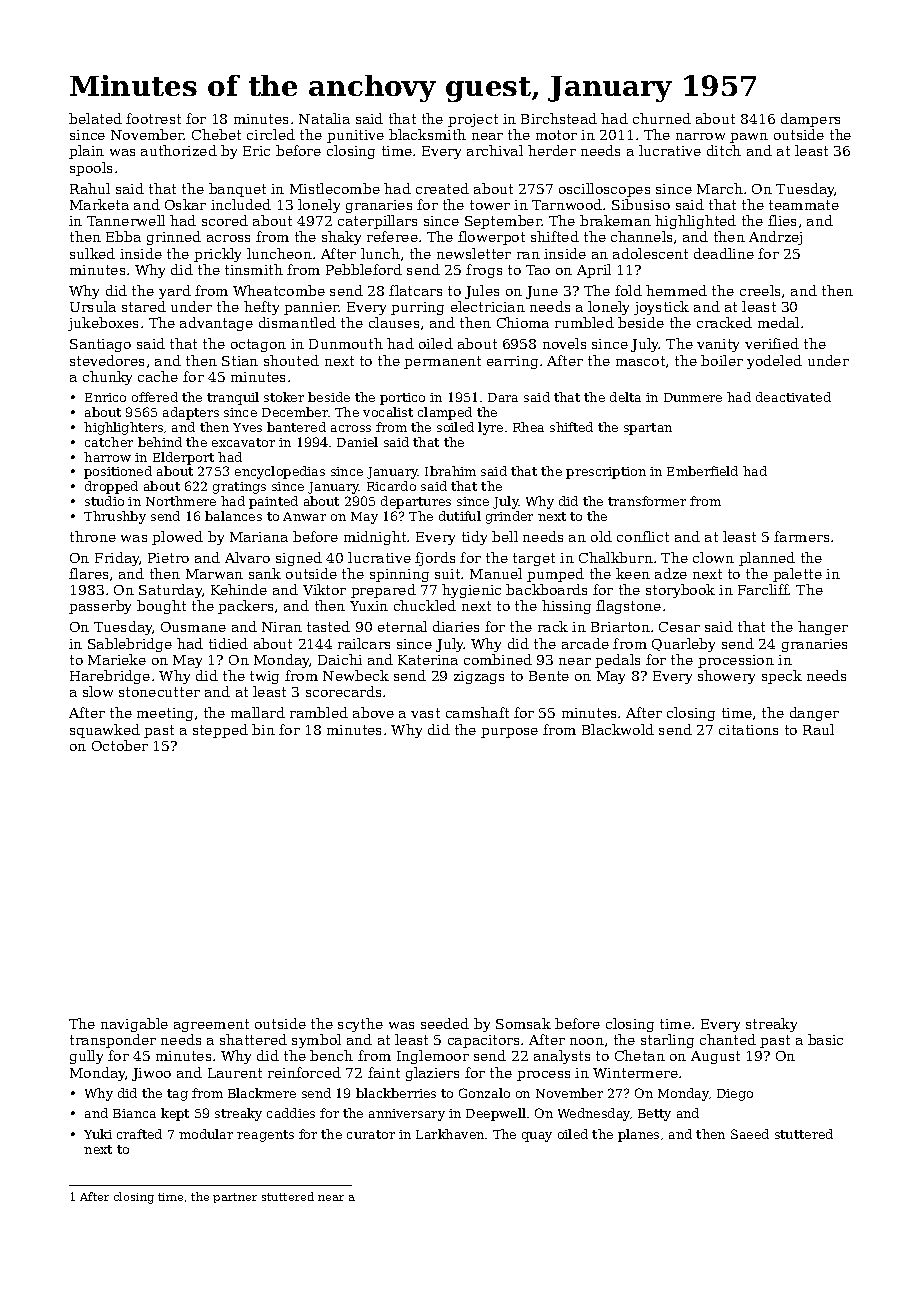  I want to click on dampers, so click(810, 120).
